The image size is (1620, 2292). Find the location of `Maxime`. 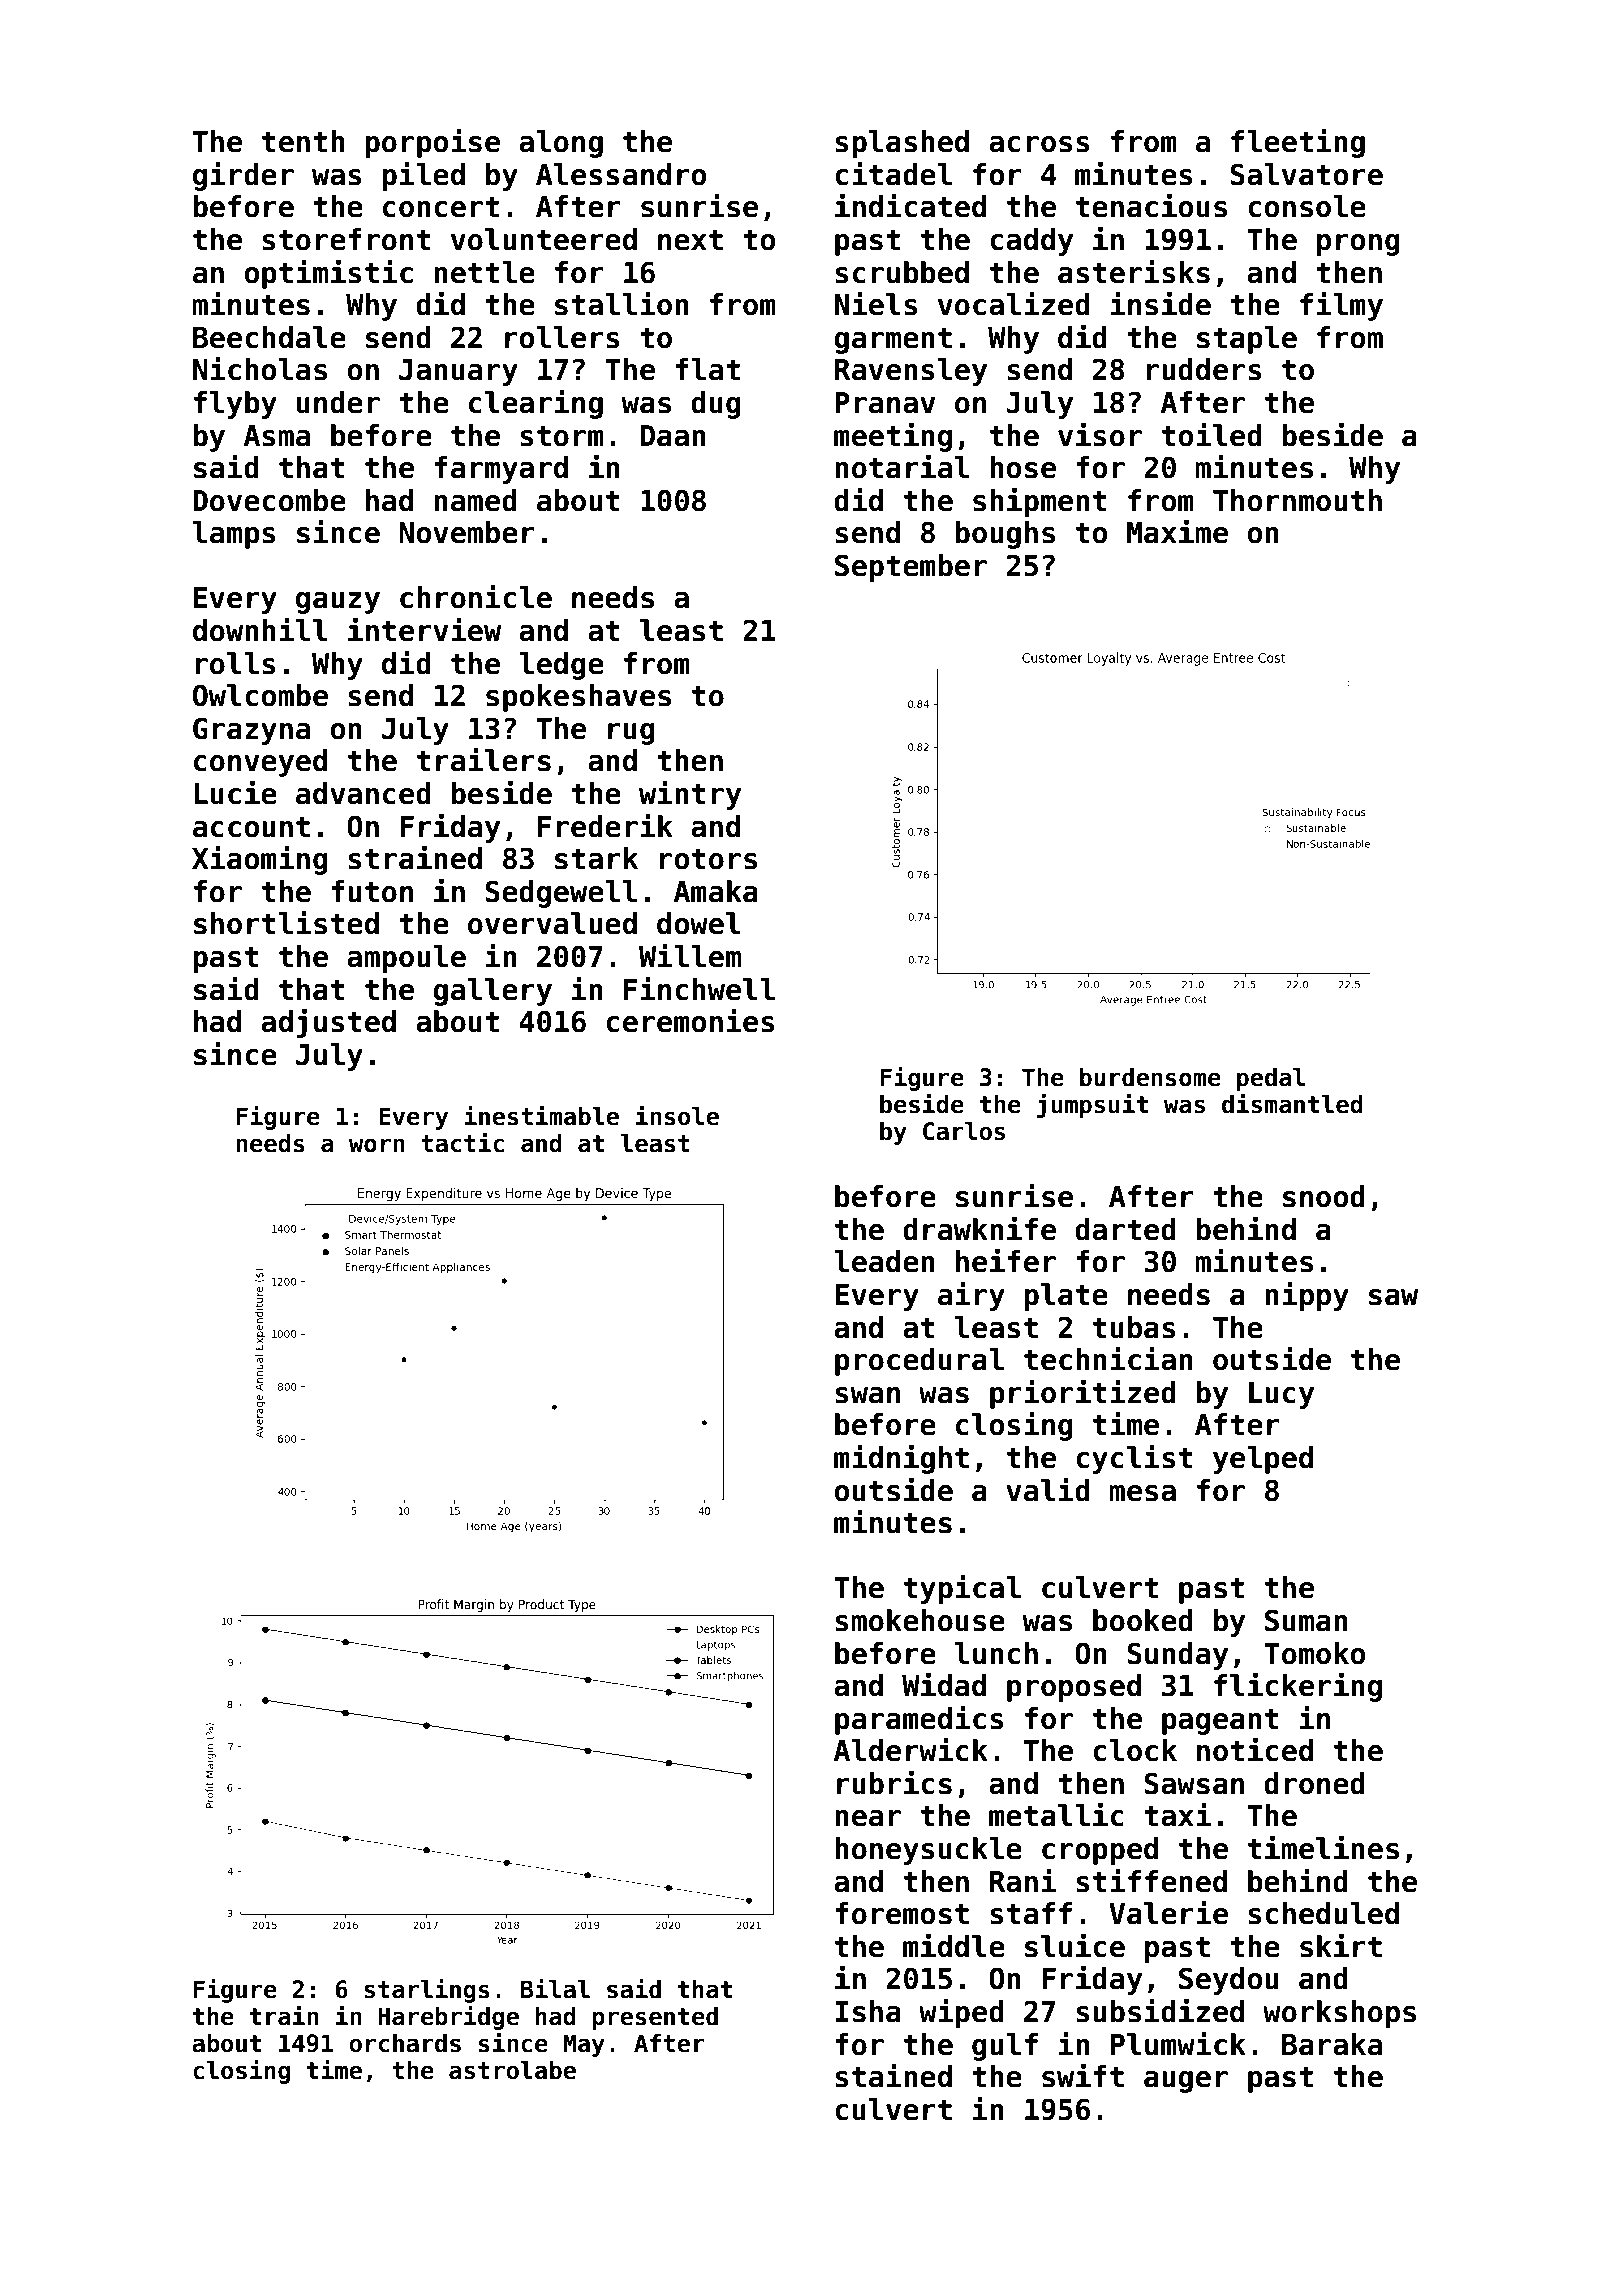

Maxime is located at coordinates (1177, 531).
